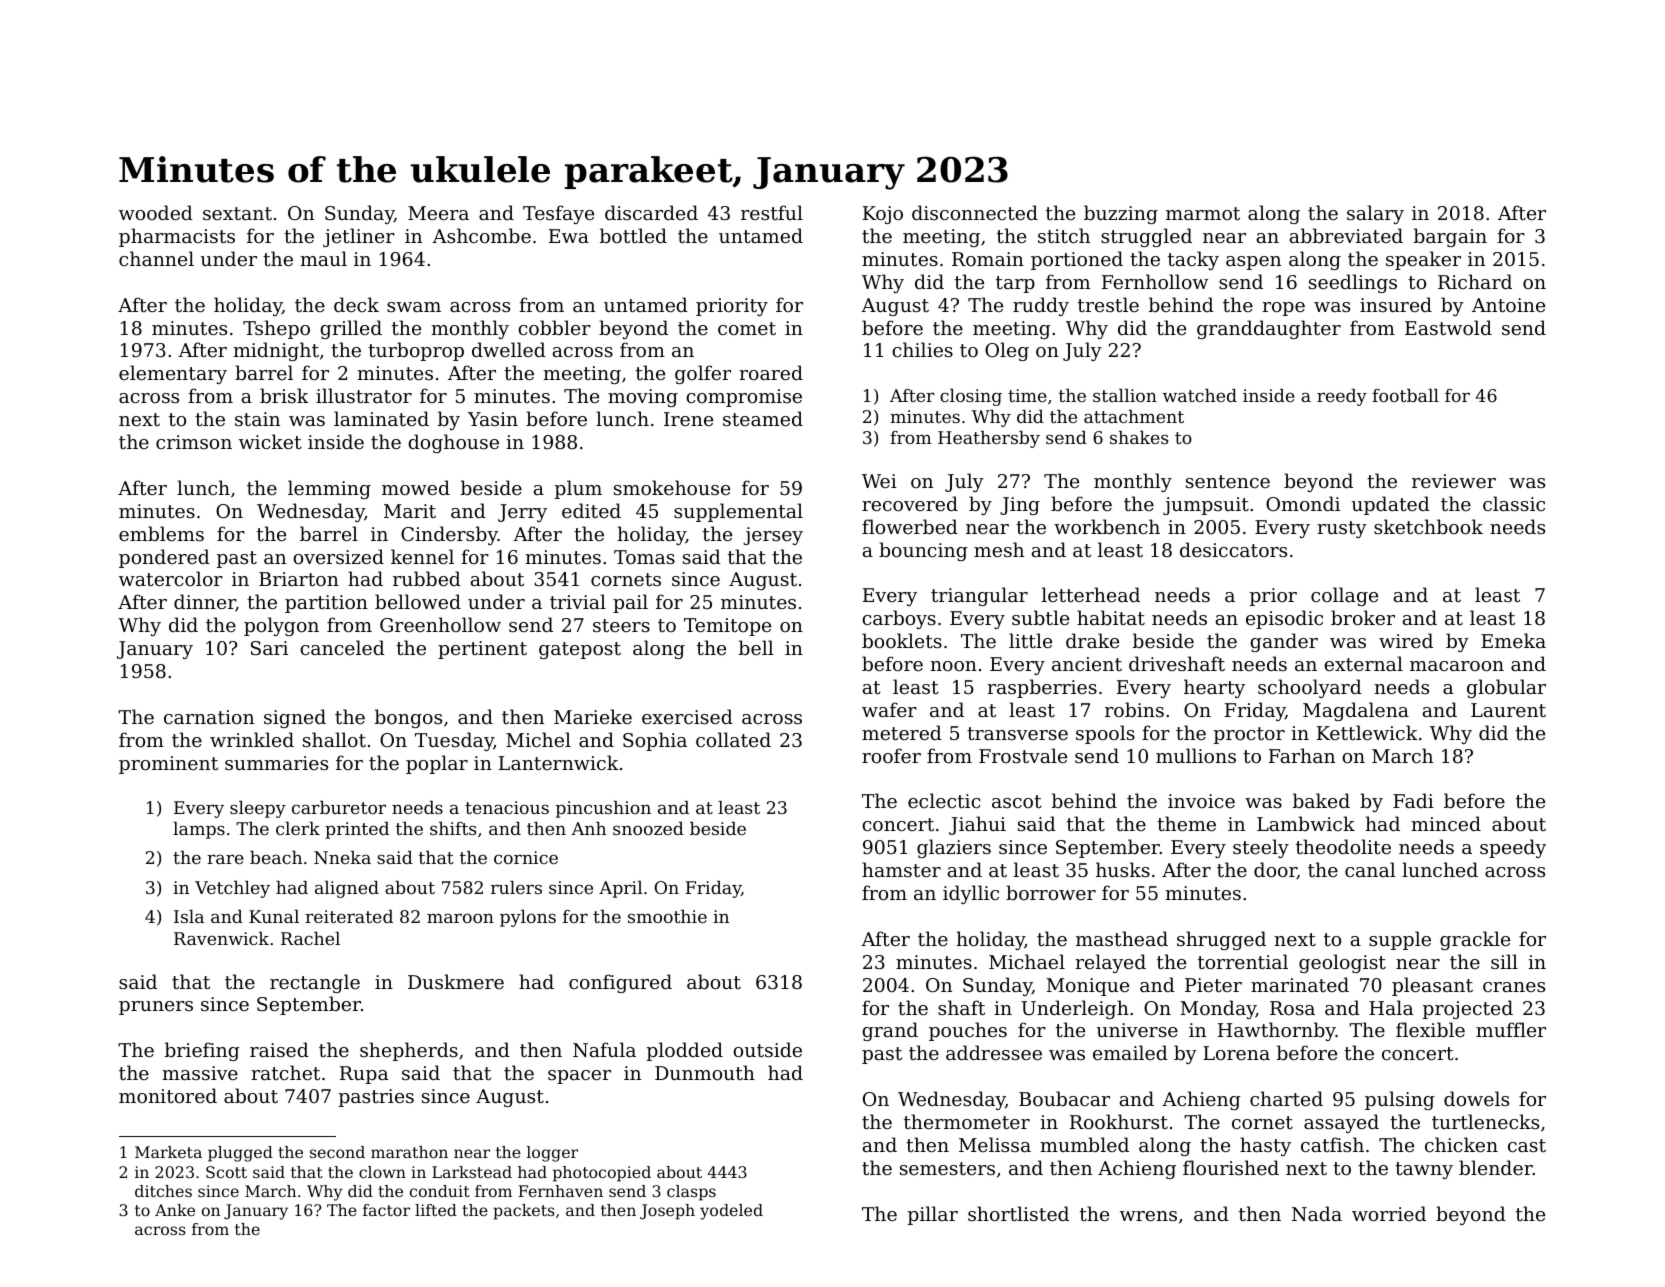 The width and height of the screenshot is (1665, 1287). Describe the element at coordinates (269, 648) in the screenshot. I see `Sari` at that location.
